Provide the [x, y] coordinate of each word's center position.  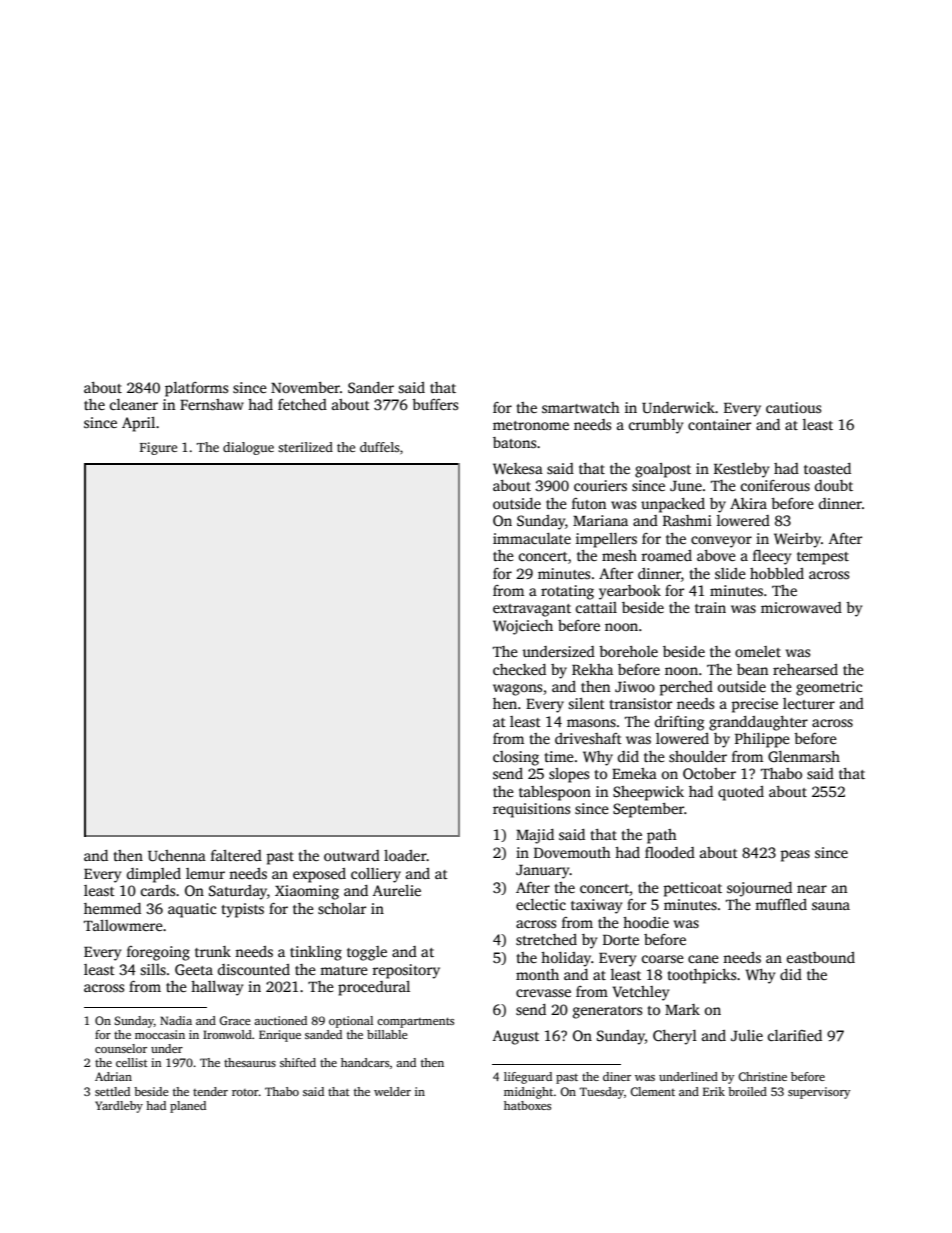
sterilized [305, 447]
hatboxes [527, 1105]
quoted [741, 793]
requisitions [531, 810]
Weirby [797, 540]
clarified [795, 1035]
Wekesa [518, 468]
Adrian [113, 1076]
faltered [236, 855]
